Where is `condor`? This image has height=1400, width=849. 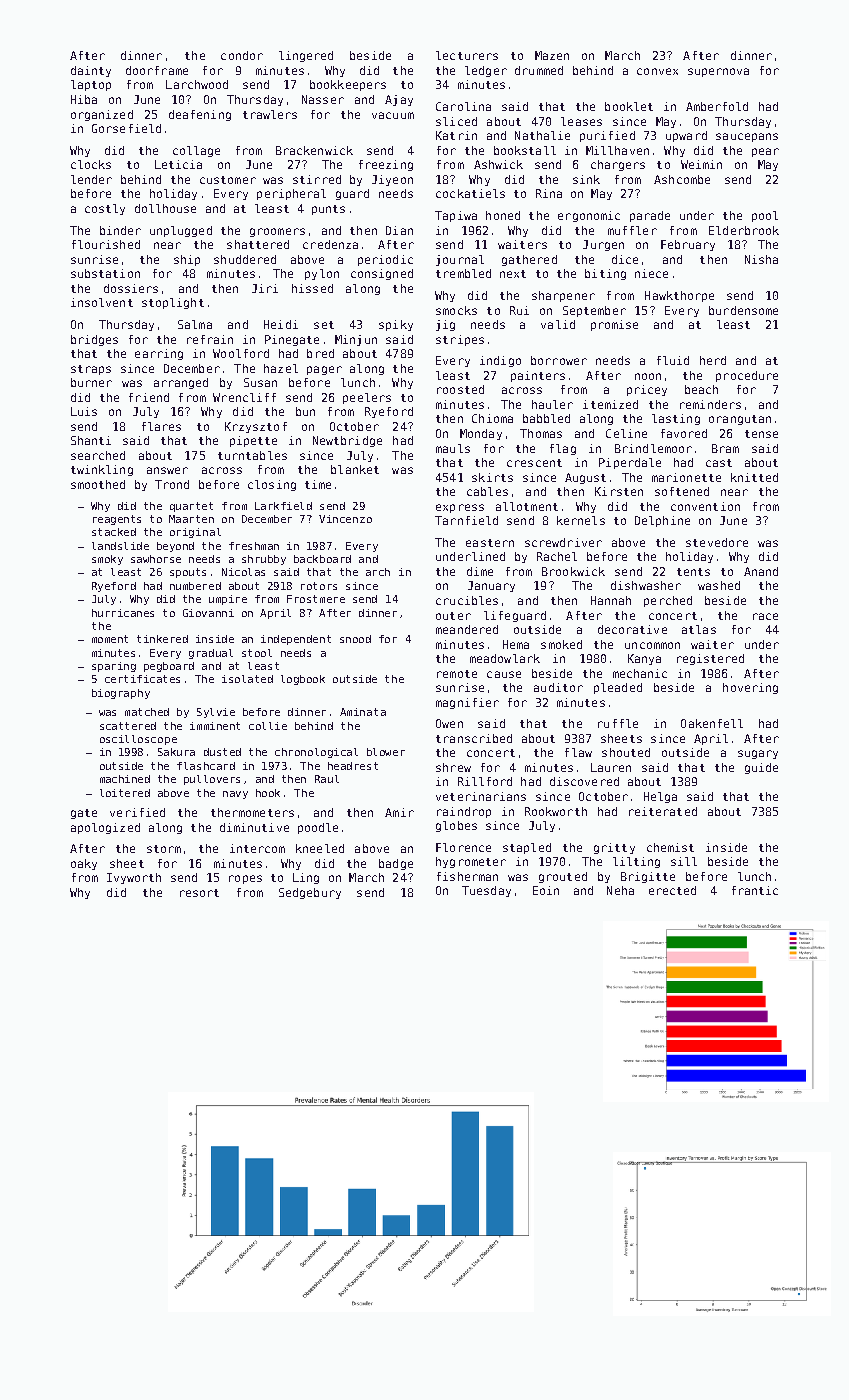 condor is located at coordinates (242, 55).
